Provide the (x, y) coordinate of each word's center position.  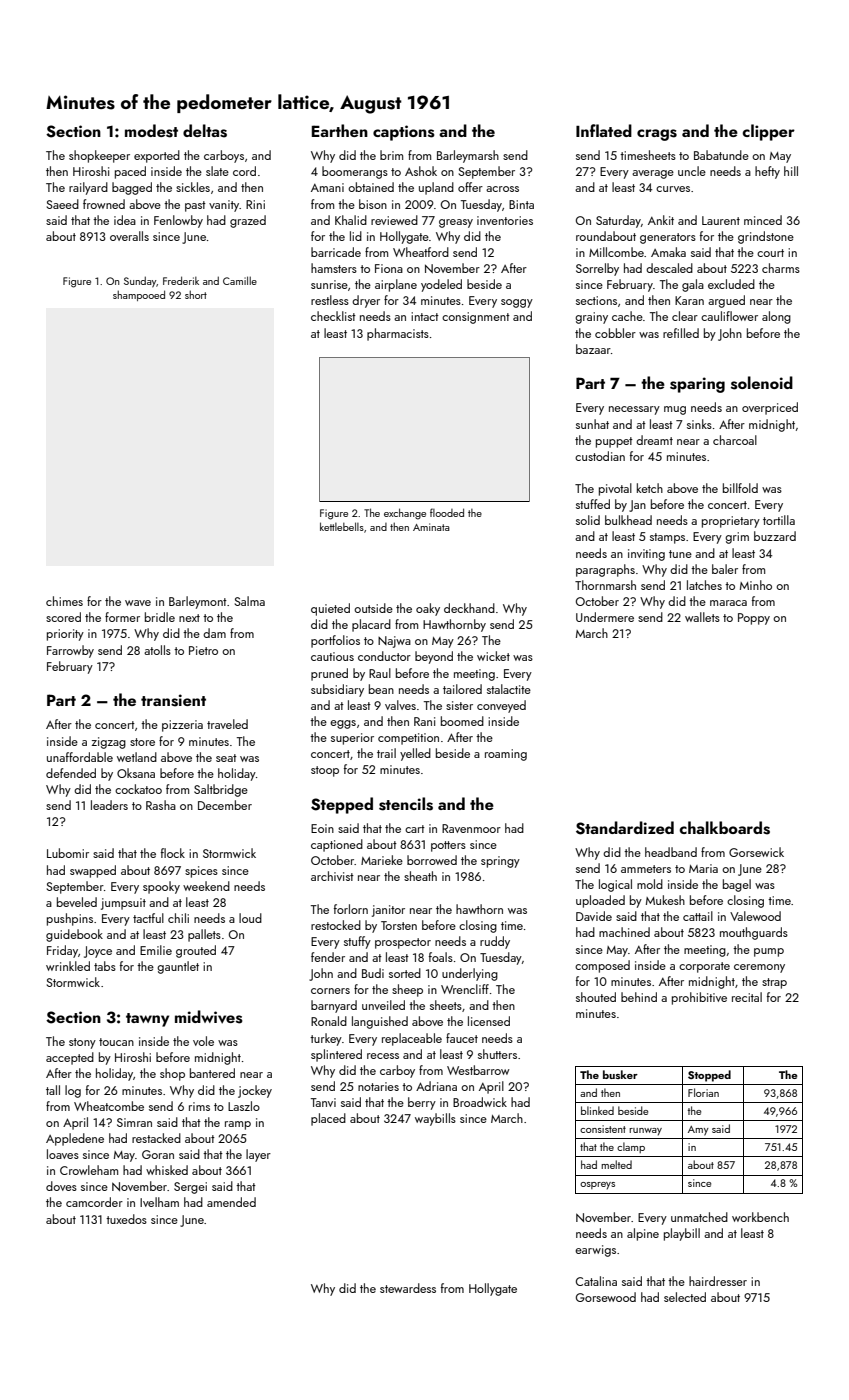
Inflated (604, 130)
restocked (336, 925)
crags (657, 135)
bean (381, 689)
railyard (88, 188)
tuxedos (126, 1219)
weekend (206, 886)
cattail (698, 916)
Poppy (754, 619)
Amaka (668, 252)
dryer (366, 301)
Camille (240, 280)
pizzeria (182, 726)
